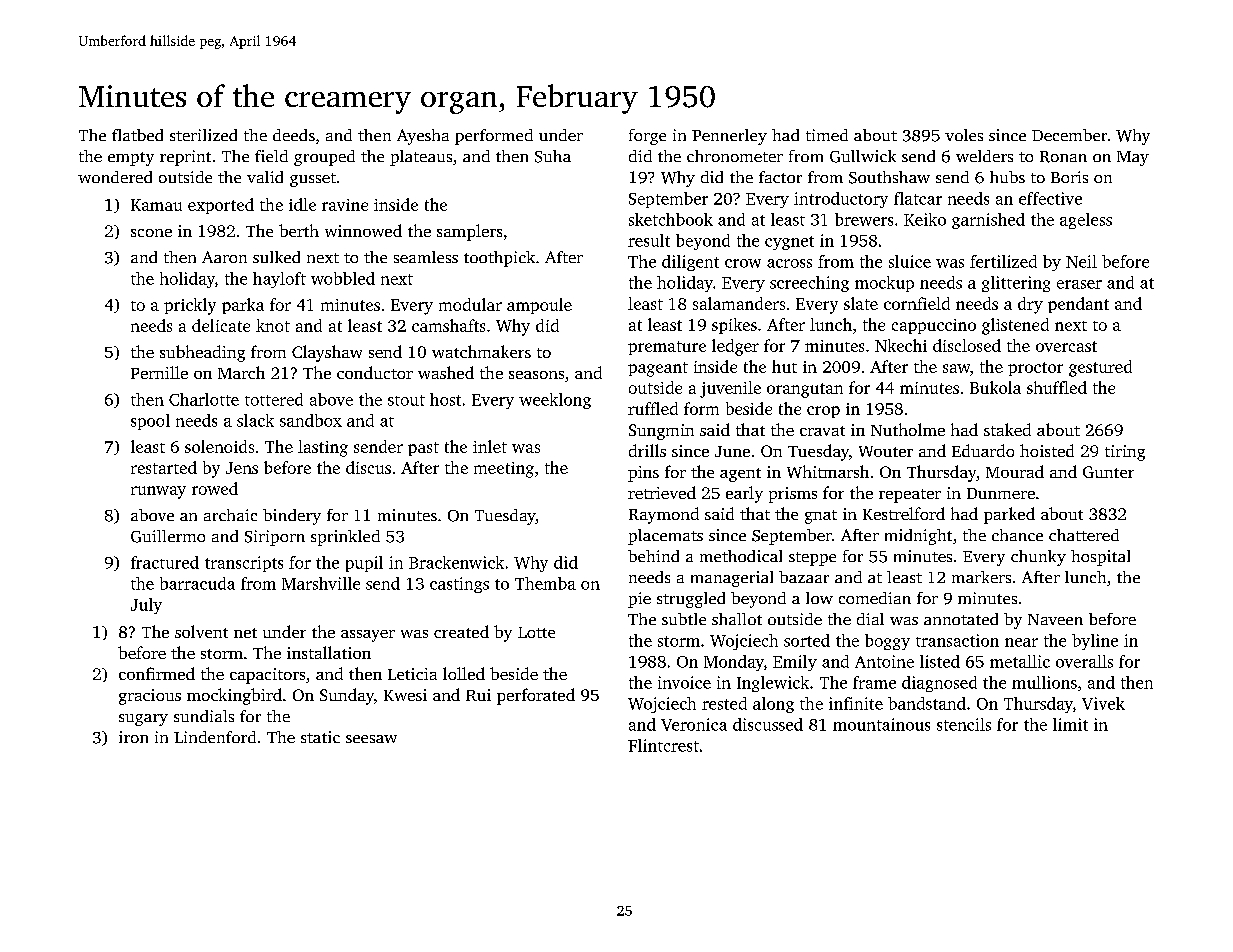 This screenshot has height=952, width=1233. What do you see at coordinates (1100, 558) in the screenshot?
I see `hospital` at bounding box center [1100, 558].
